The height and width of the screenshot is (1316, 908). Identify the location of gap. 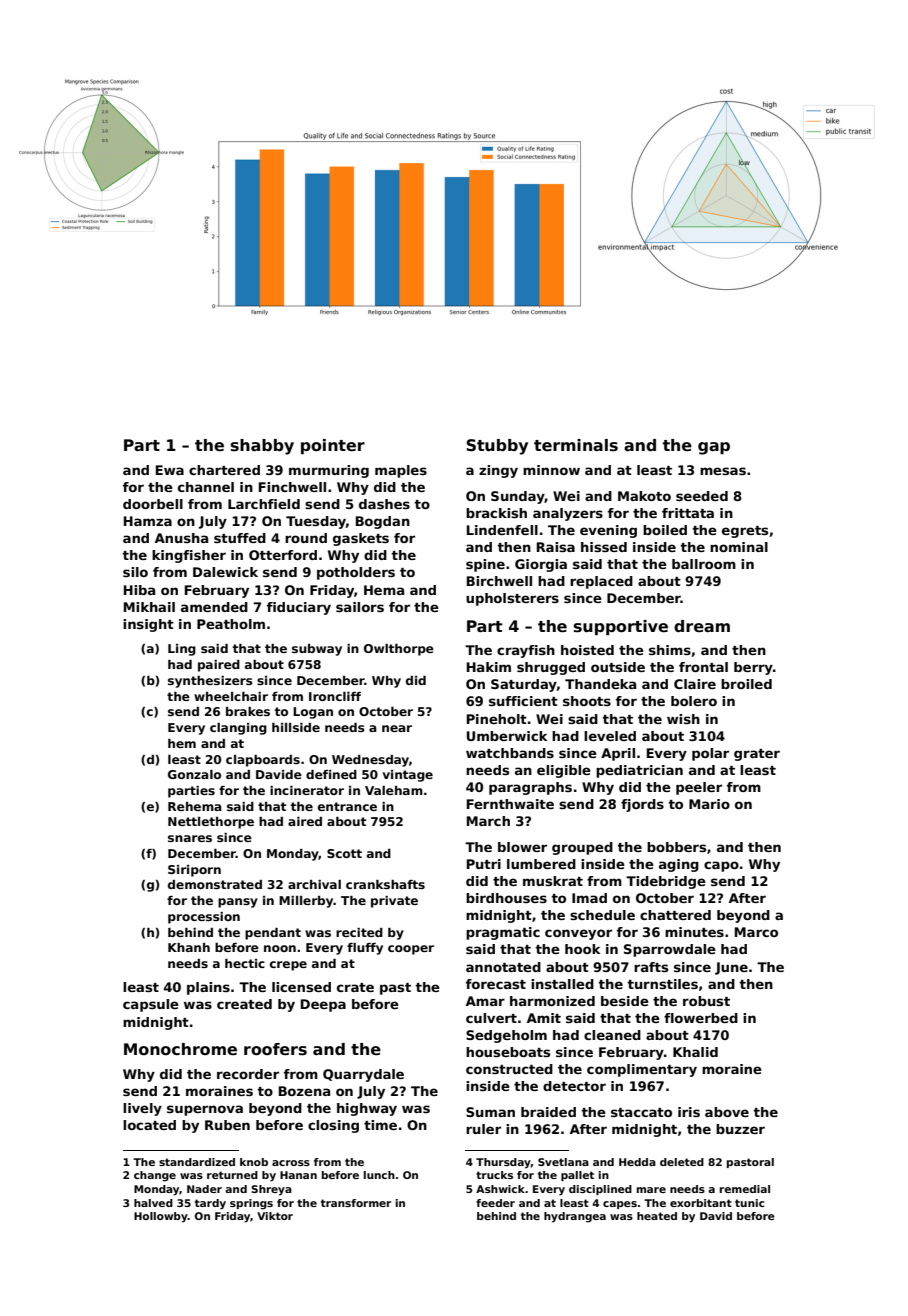
(714, 448).
